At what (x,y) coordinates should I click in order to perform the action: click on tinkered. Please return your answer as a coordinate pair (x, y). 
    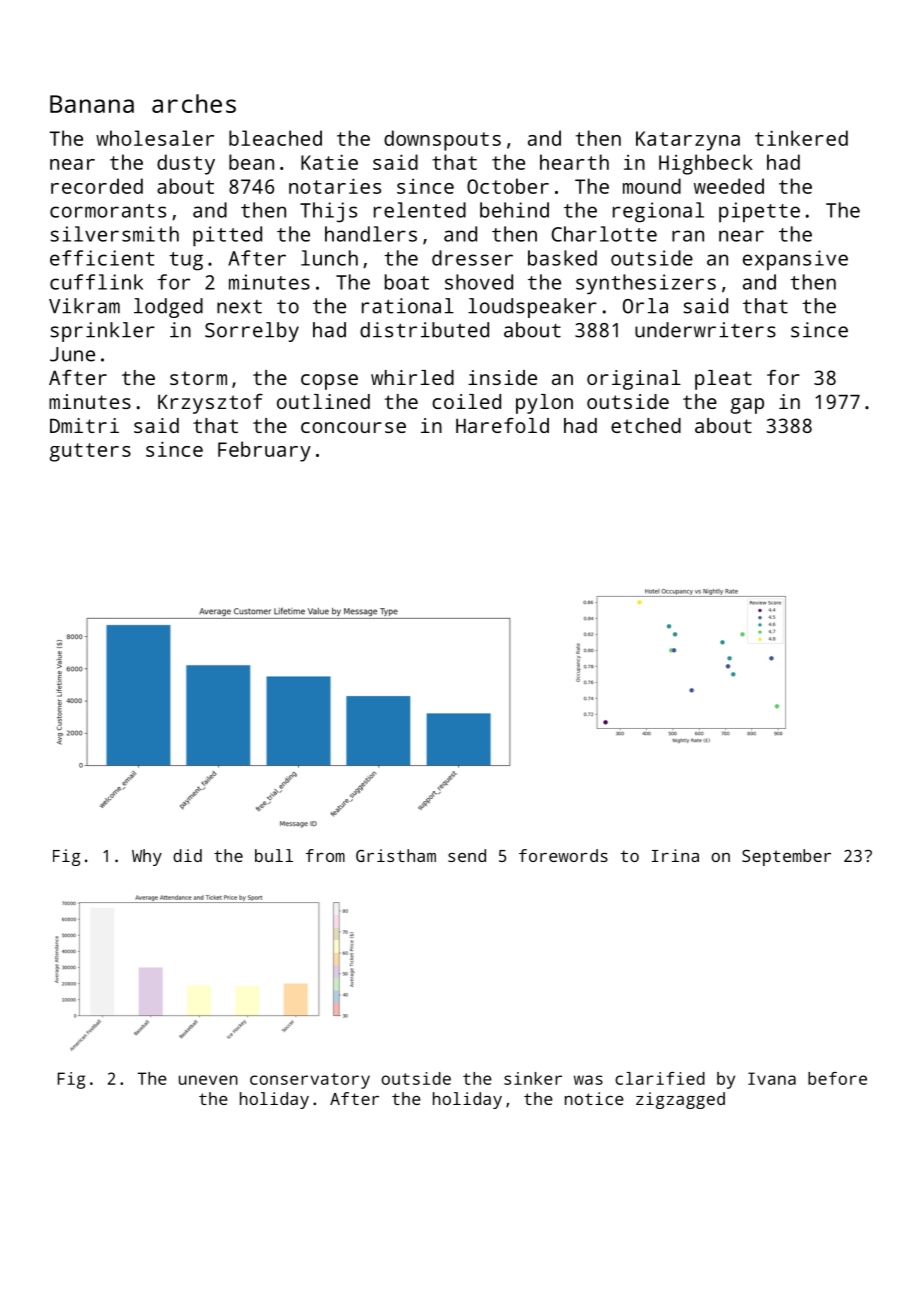
    Looking at the image, I should click on (801, 138).
